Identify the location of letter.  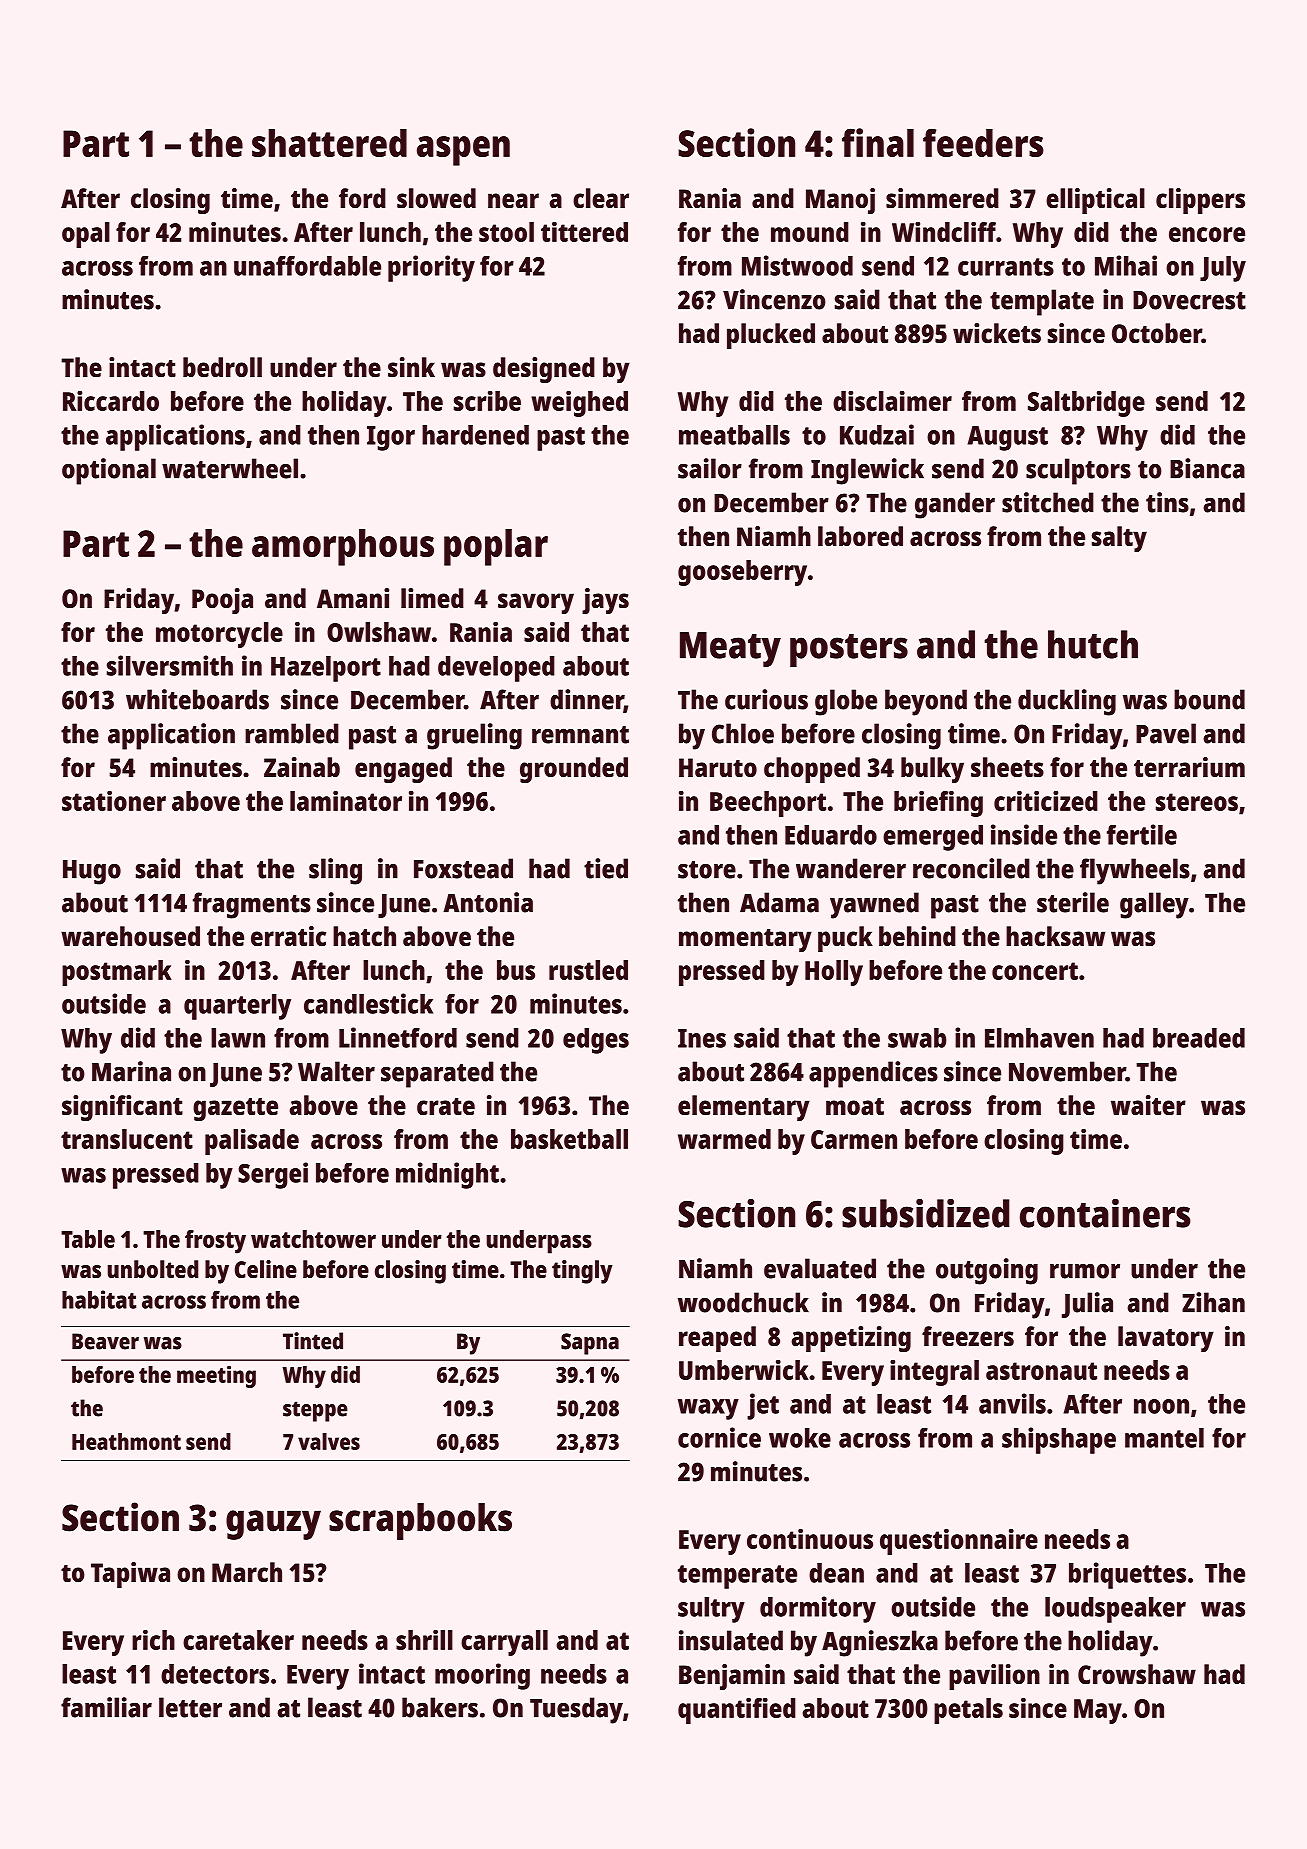
(190, 1707).
